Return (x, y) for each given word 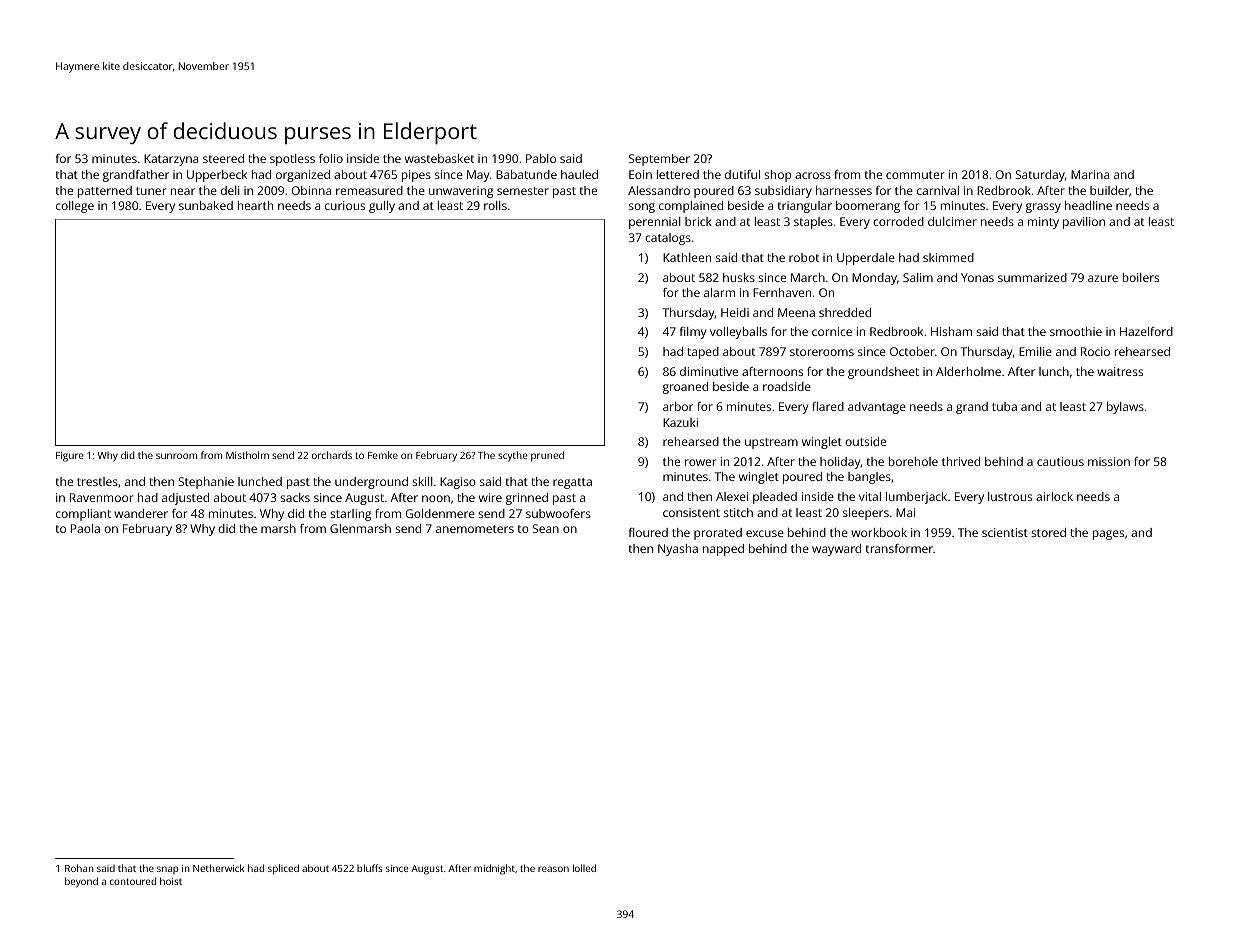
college (75, 207)
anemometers (475, 529)
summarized (1032, 277)
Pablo (541, 158)
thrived (961, 461)
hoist (171, 881)
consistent (691, 512)
